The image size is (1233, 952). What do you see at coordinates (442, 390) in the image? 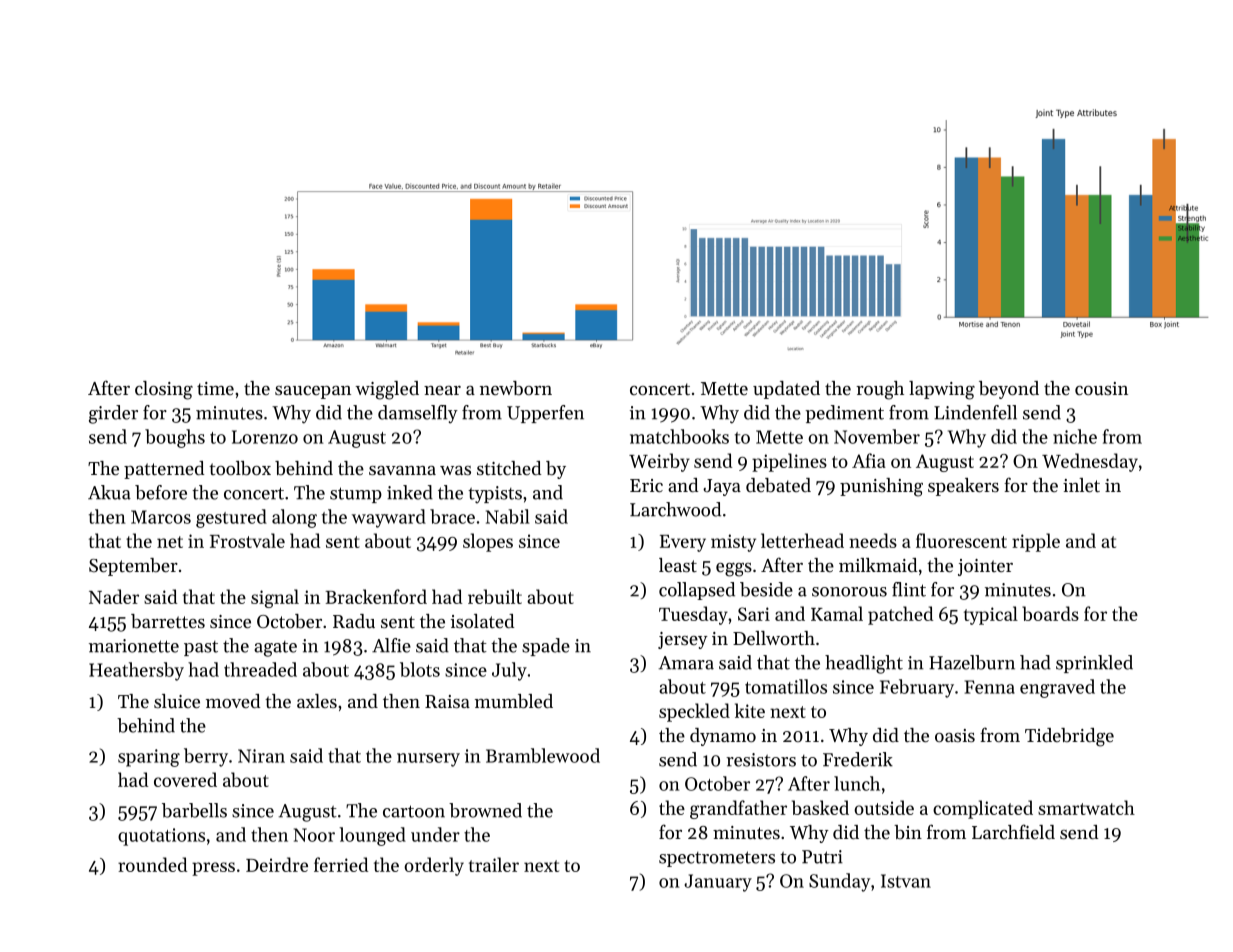
I see `near` at bounding box center [442, 390].
